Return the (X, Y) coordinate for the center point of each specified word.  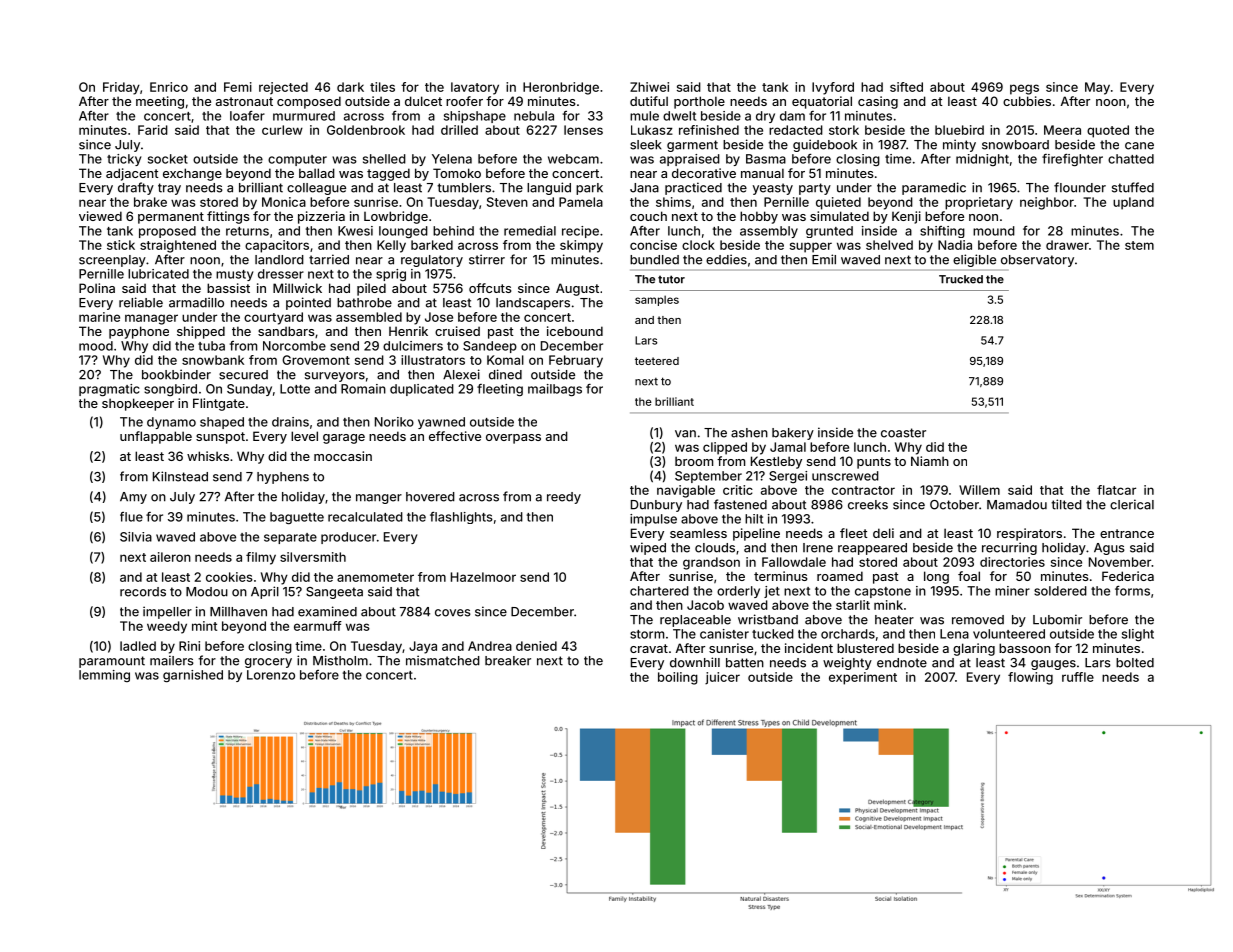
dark (350, 87)
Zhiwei (649, 87)
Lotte (295, 389)
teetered (657, 361)
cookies (229, 577)
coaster (903, 433)
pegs (1024, 89)
